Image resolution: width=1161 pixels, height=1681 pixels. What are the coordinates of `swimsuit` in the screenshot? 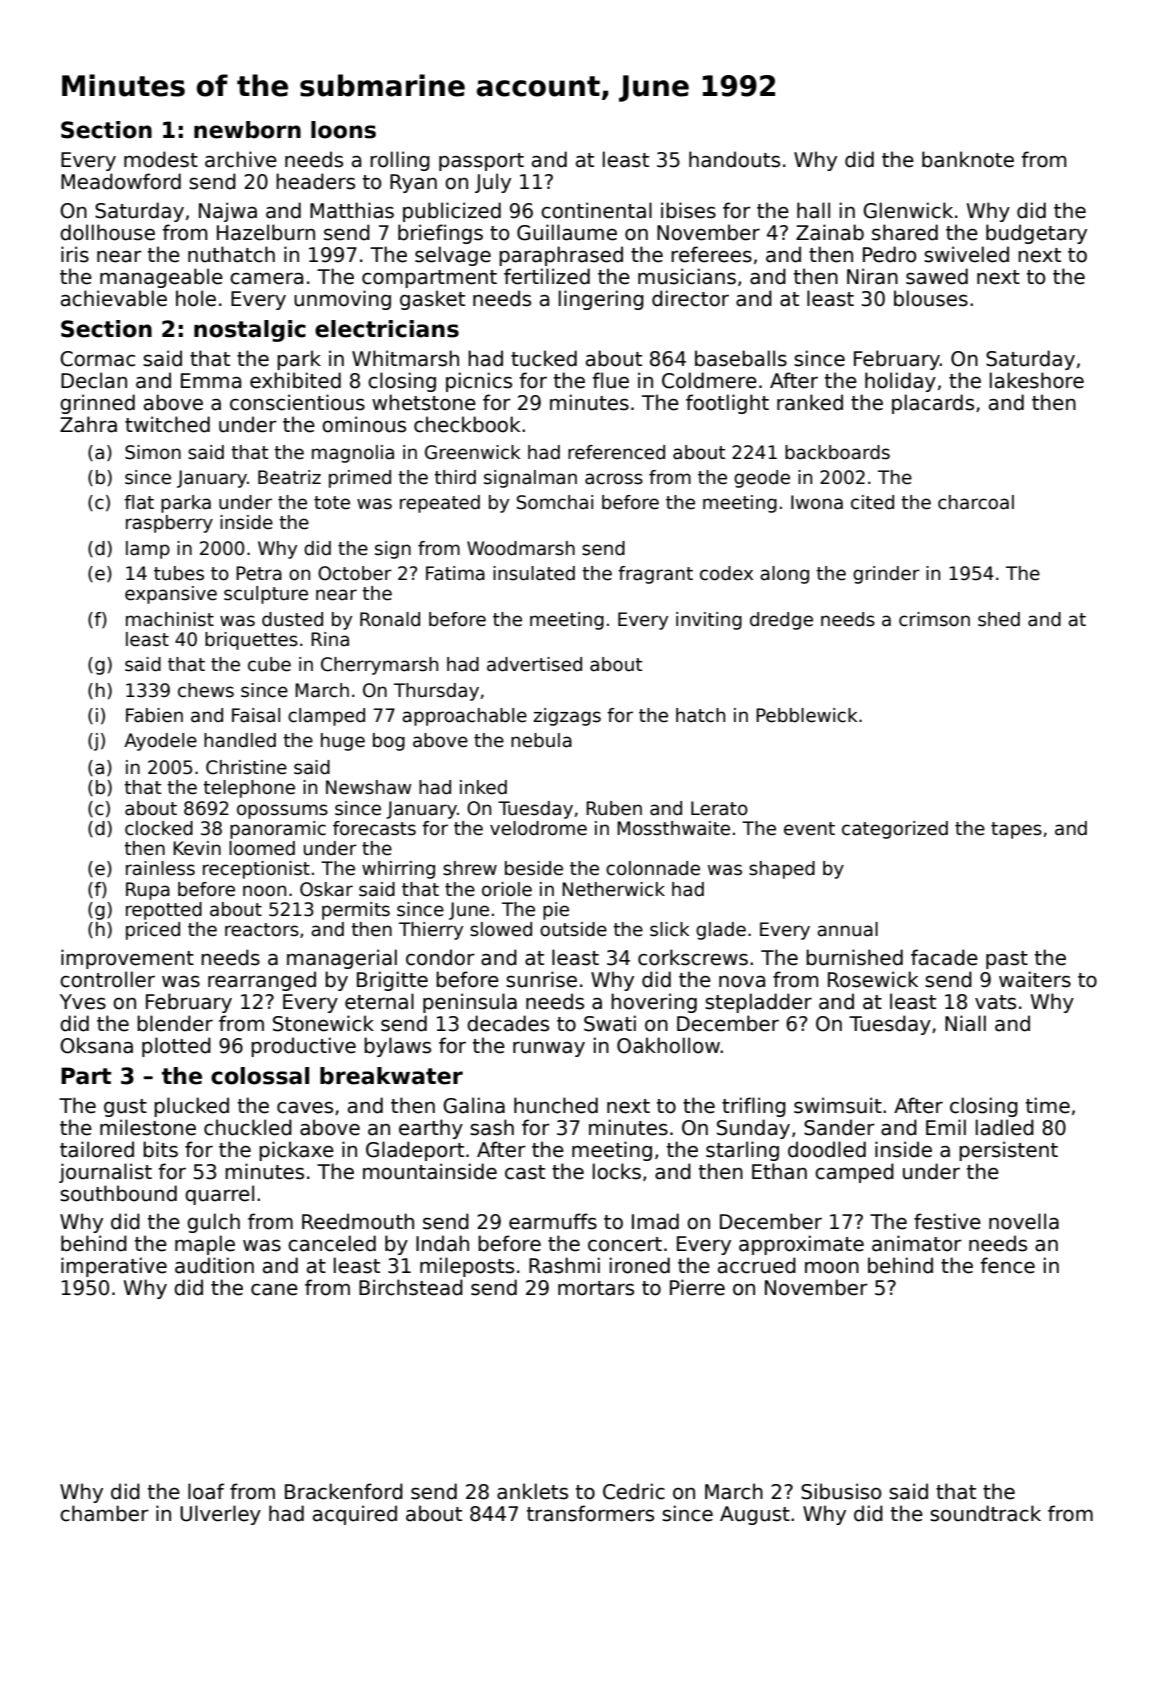 It's located at (838, 1105).
